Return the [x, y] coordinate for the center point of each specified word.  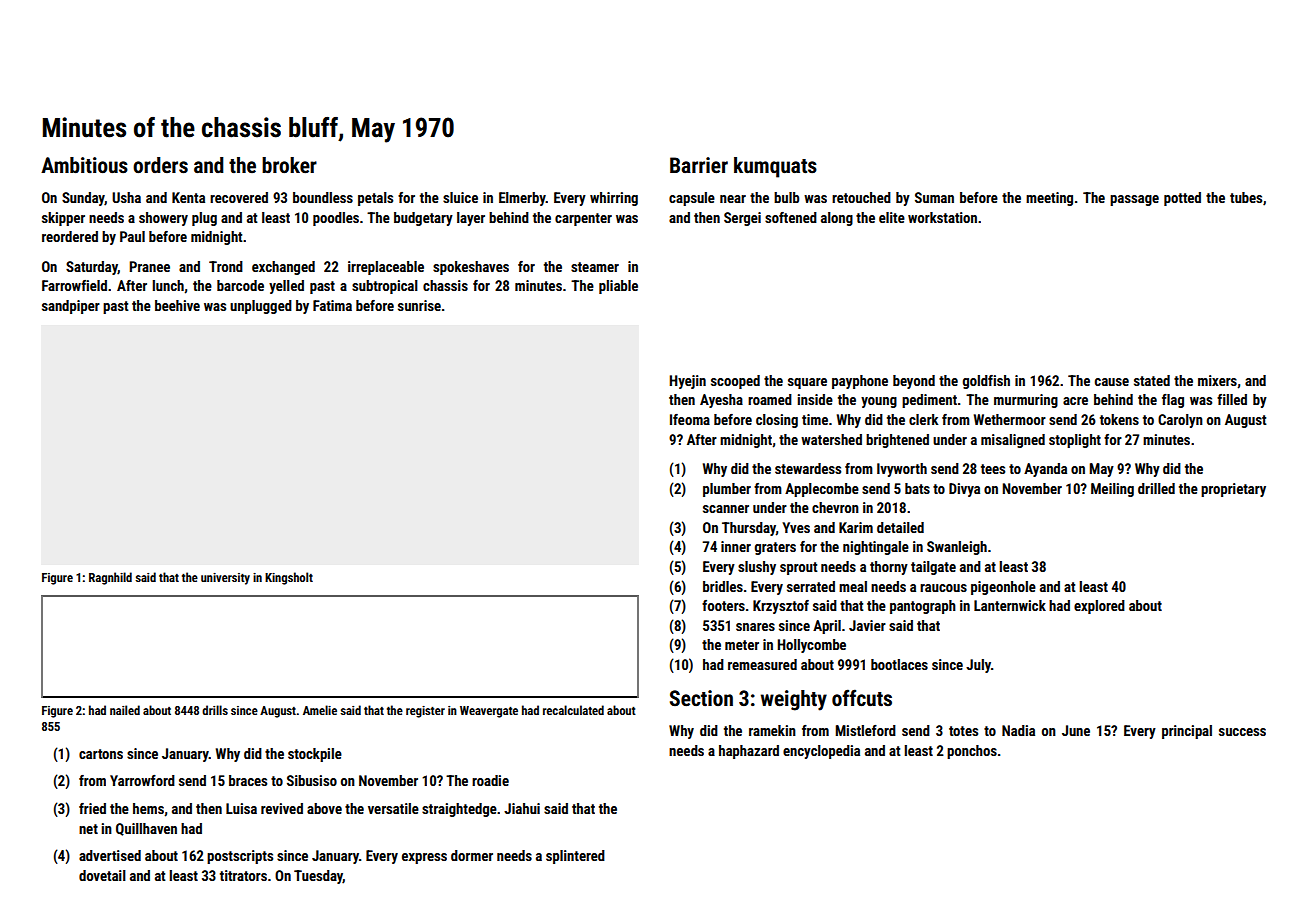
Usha [126, 197]
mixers [1217, 380]
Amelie [320, 710]
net [88, 829]
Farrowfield [74, 285]
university [225, 579]
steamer [595, 267]
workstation [942, 217]
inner [736, 546]
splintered [575, 857]
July [978, 666]
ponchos [972, 752]
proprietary [1233, 490]
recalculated [573, 710]
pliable [618, 287]
